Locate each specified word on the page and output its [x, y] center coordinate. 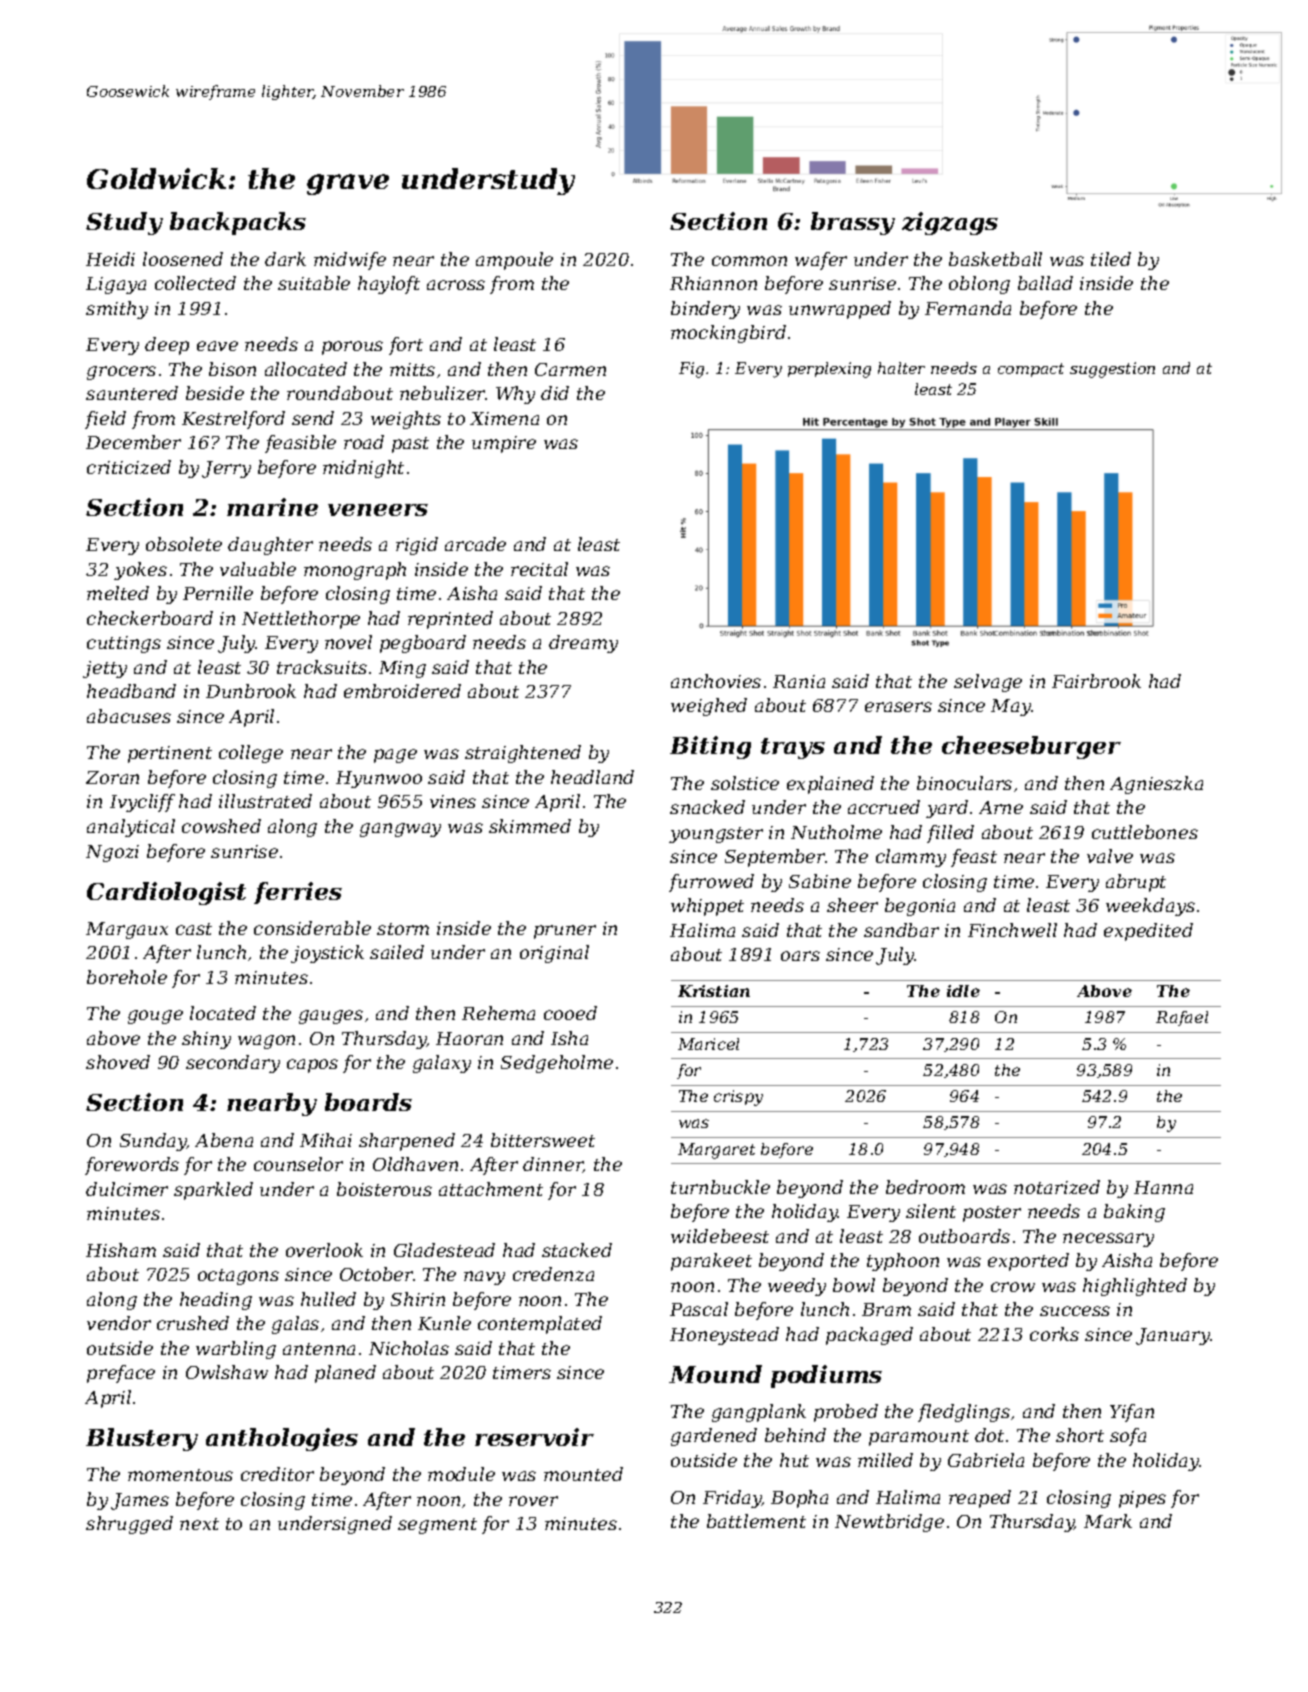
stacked [577, 1250]
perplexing [829, 370]
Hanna [1163, 1187]
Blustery [142, 1439]
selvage [988, 683]
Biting [710, 747]
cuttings [124, 644]
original [554, 954]
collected [195, 283]
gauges [331, 1017]
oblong [979, 285]
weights [406, 420]
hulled [328, 1299]
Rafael [1182, 1018]
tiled [1111, 259]
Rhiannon [713, 283]
